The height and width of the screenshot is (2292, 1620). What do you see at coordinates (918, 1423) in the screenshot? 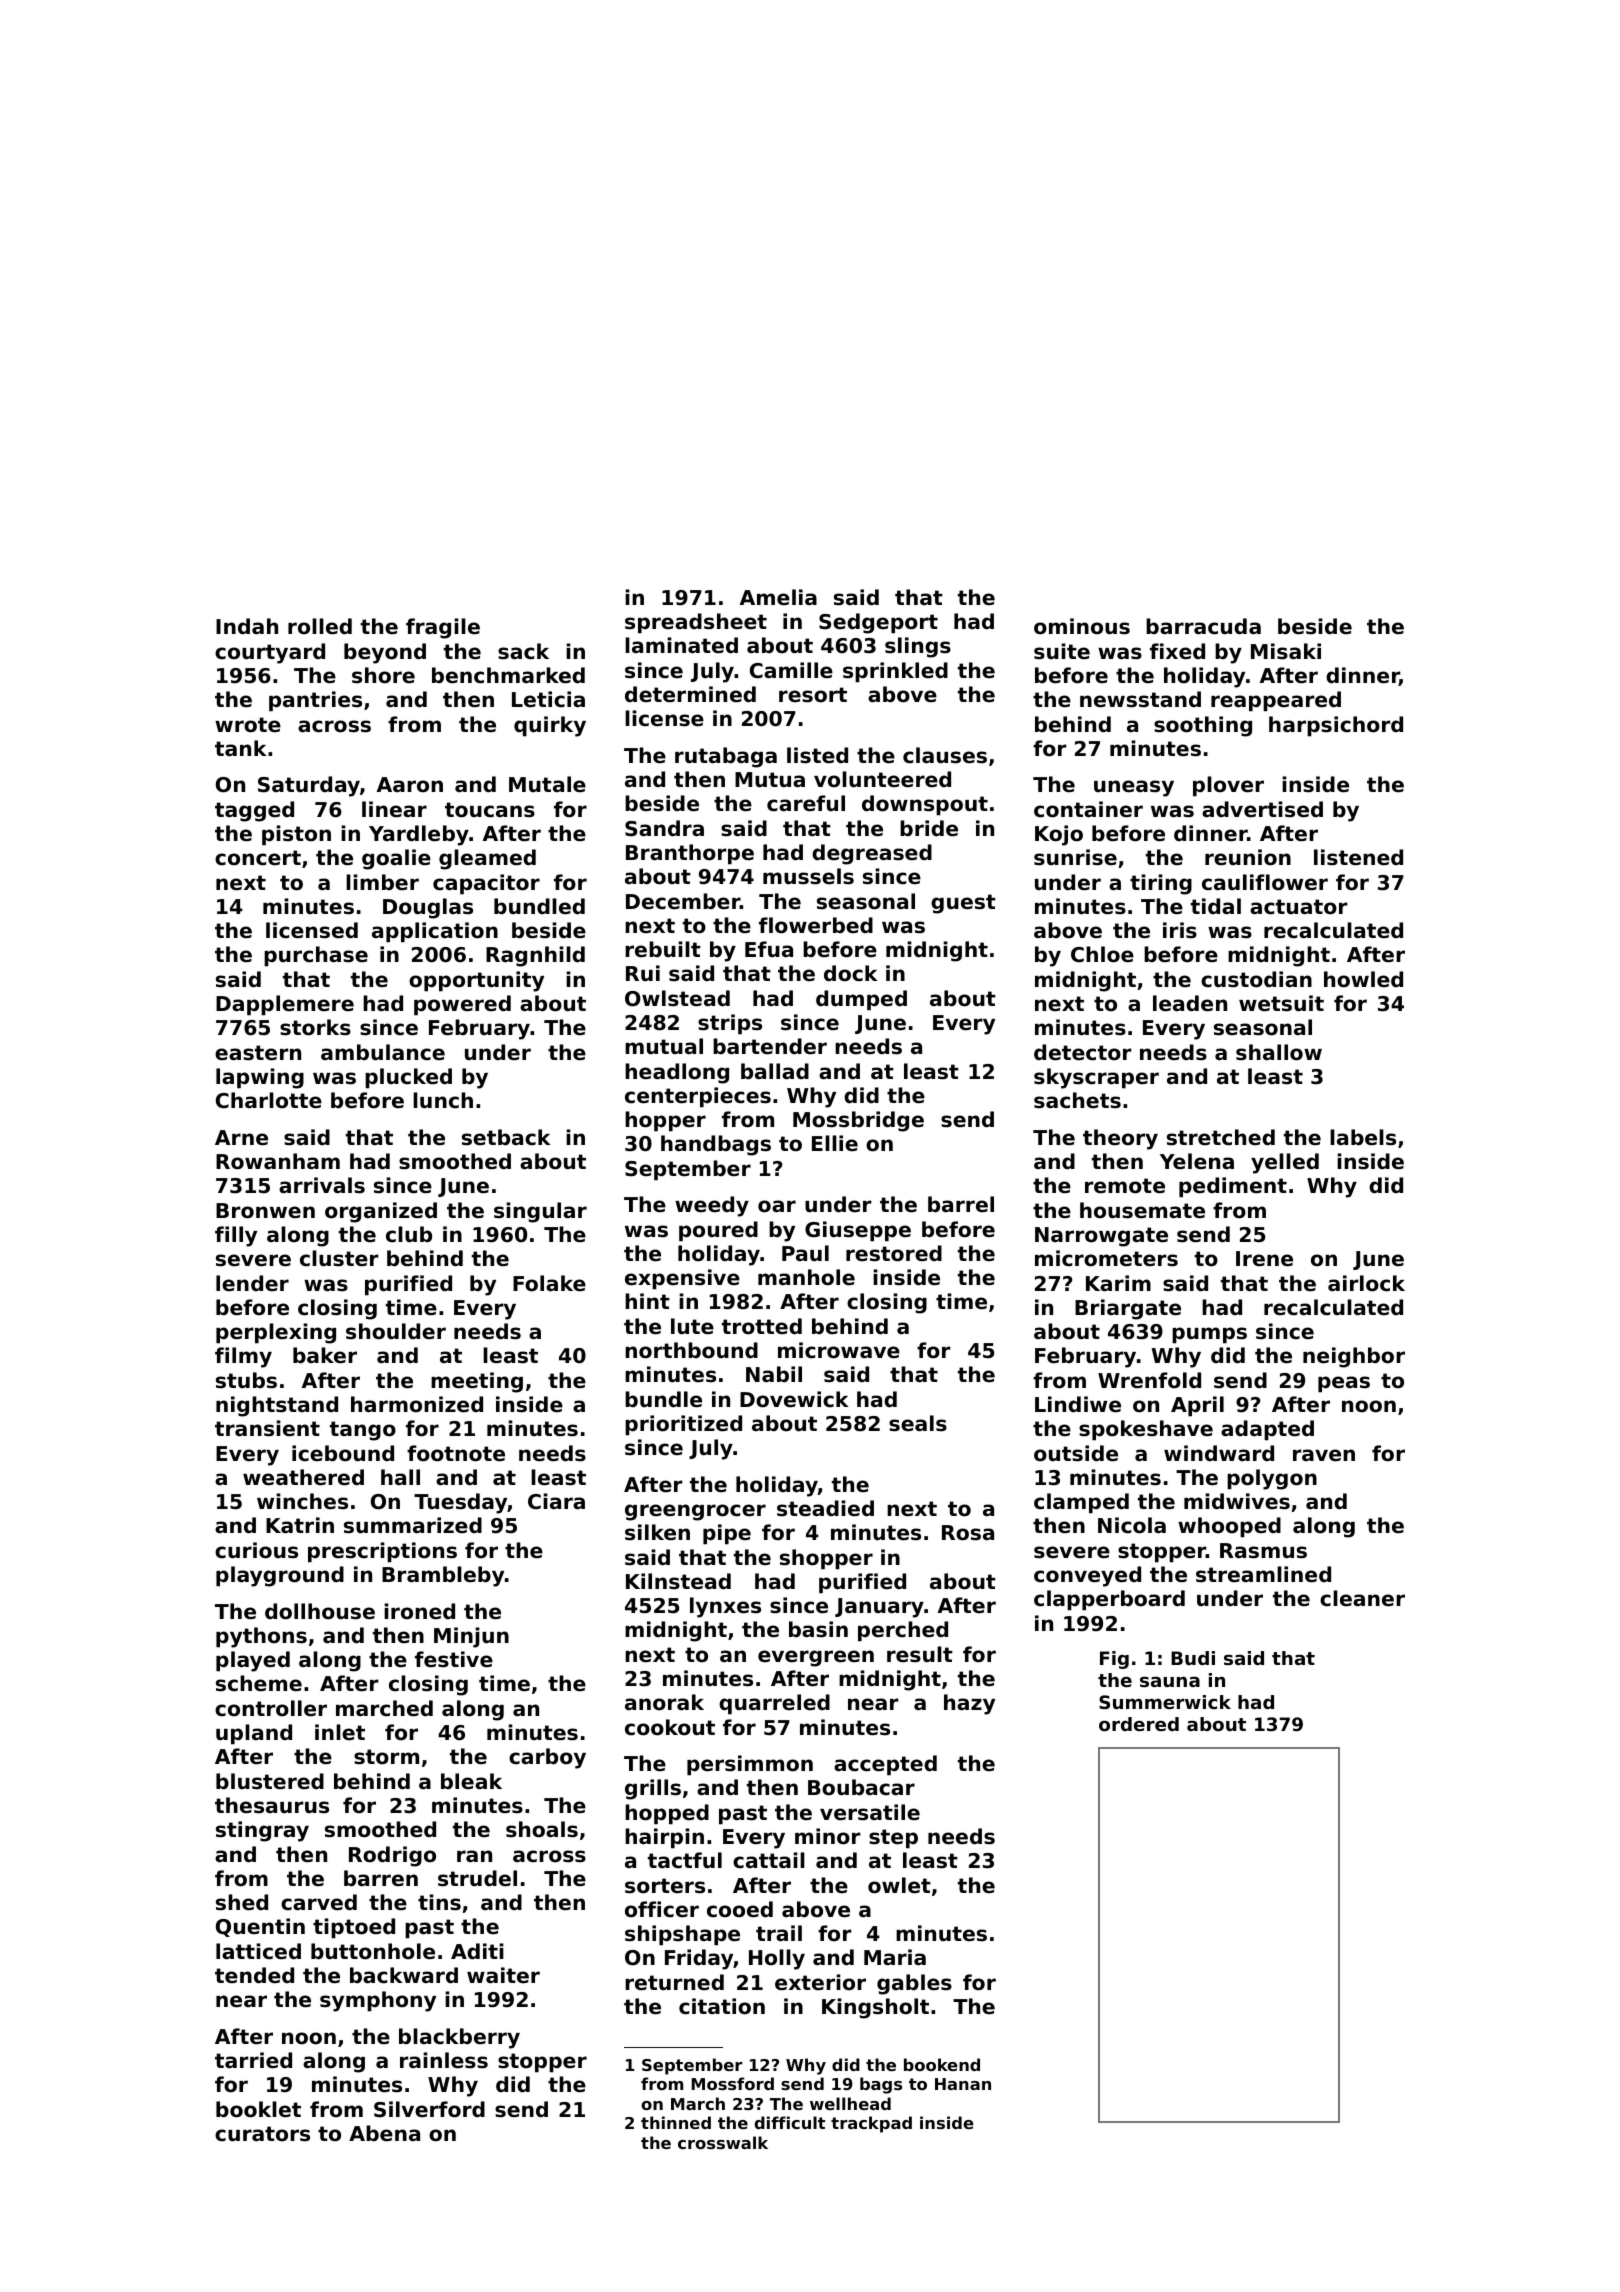
I see `seals` at bounding box center [918, 1423].
